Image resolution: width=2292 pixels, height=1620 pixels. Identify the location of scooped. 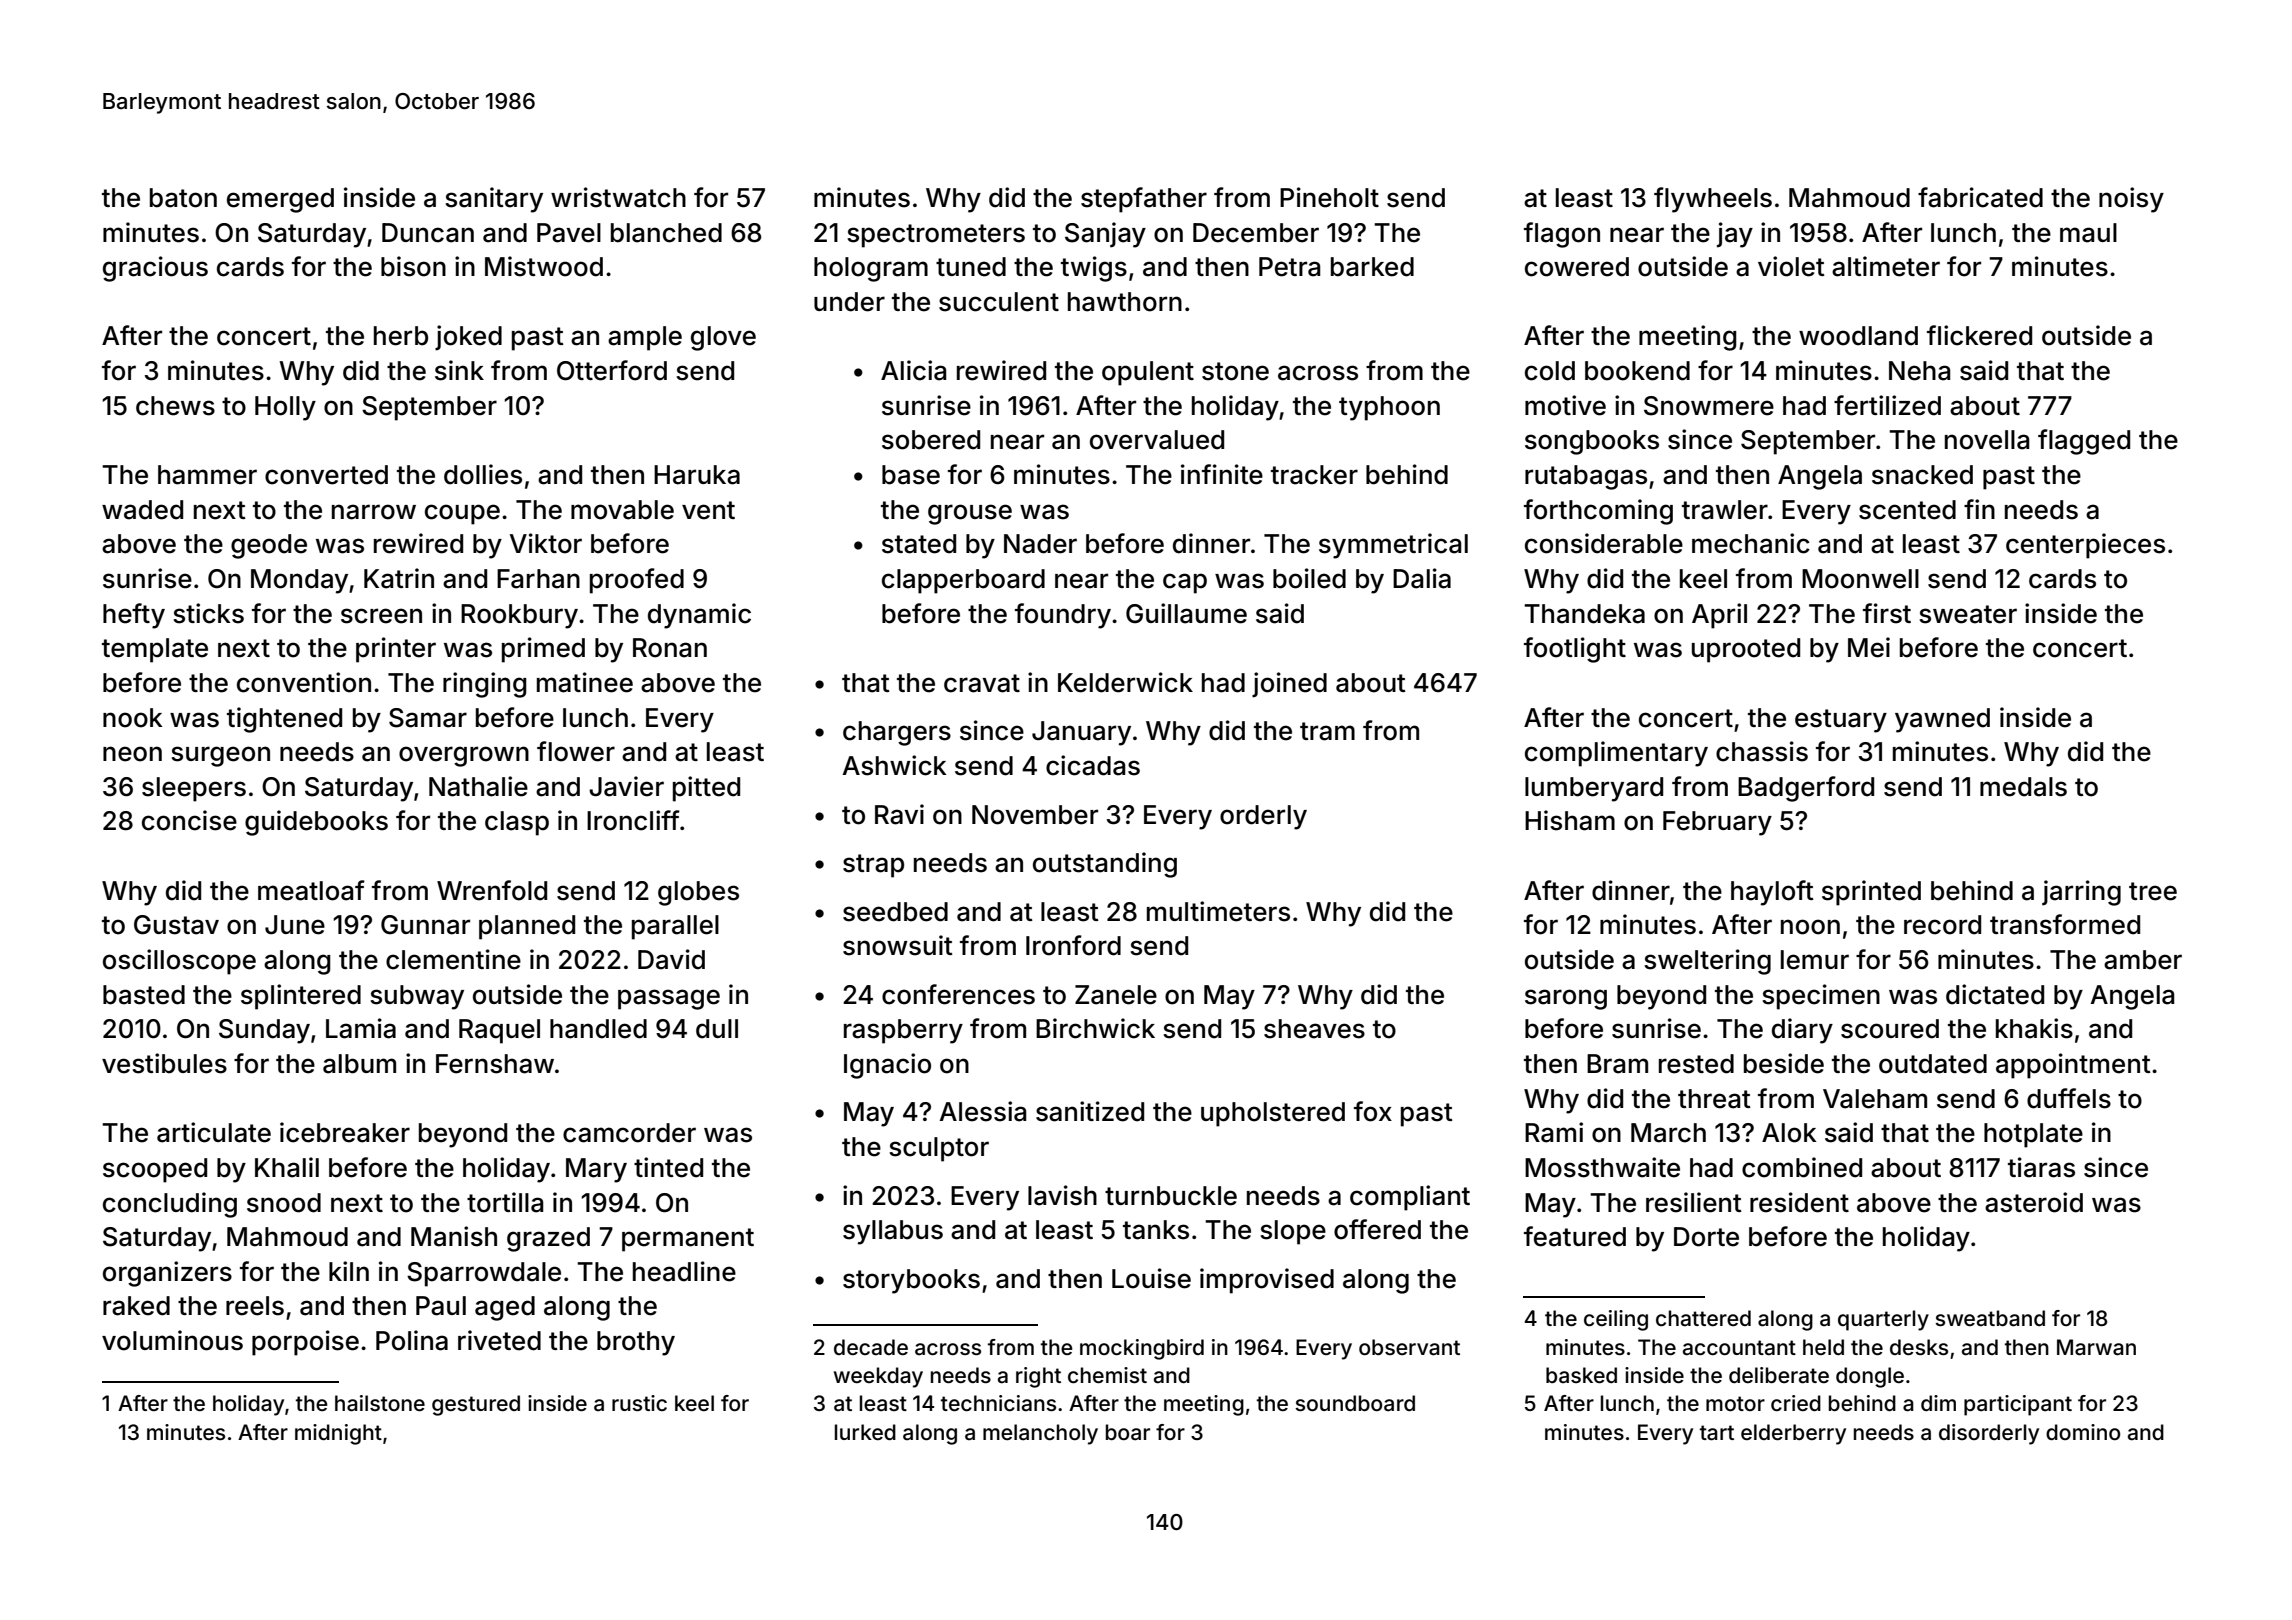
(155, 1170).
